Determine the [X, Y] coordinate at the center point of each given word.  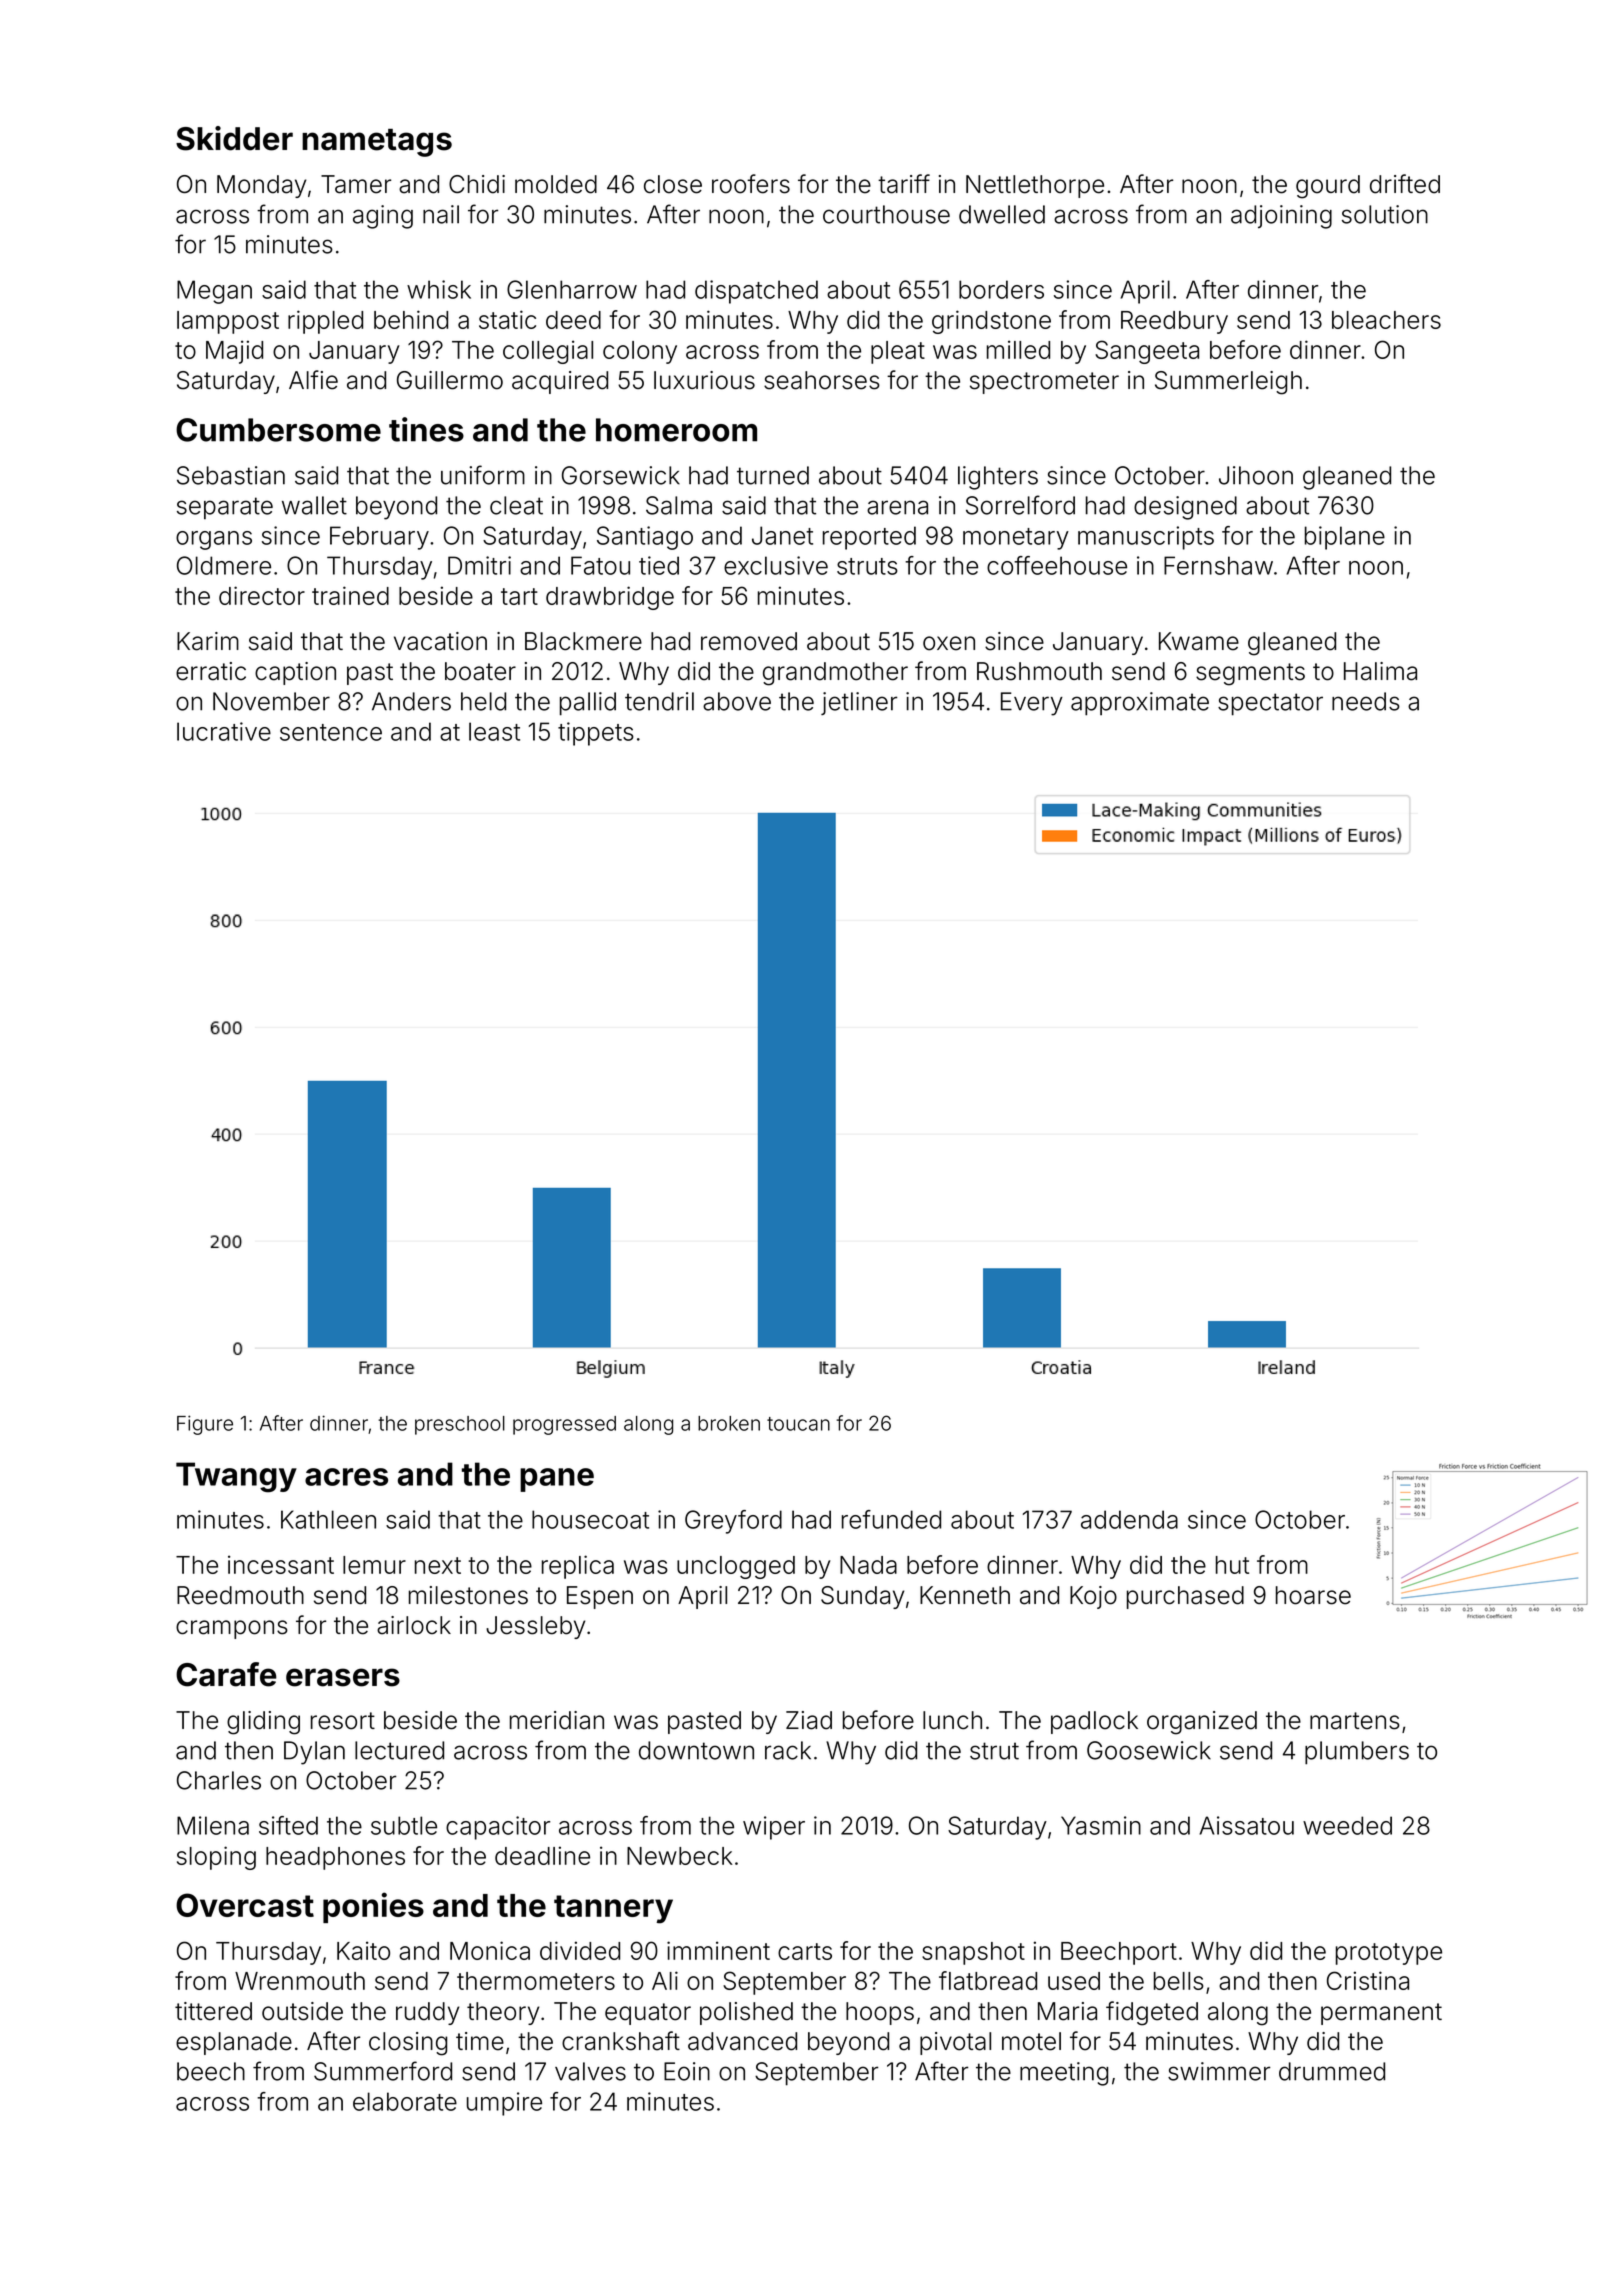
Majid [234, 352]
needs [1366, 701]
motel [1031, 2041]
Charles [219, 1780]
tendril [659, 701]
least [494, 731]
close [673, 184]
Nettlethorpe [1035, 186]
